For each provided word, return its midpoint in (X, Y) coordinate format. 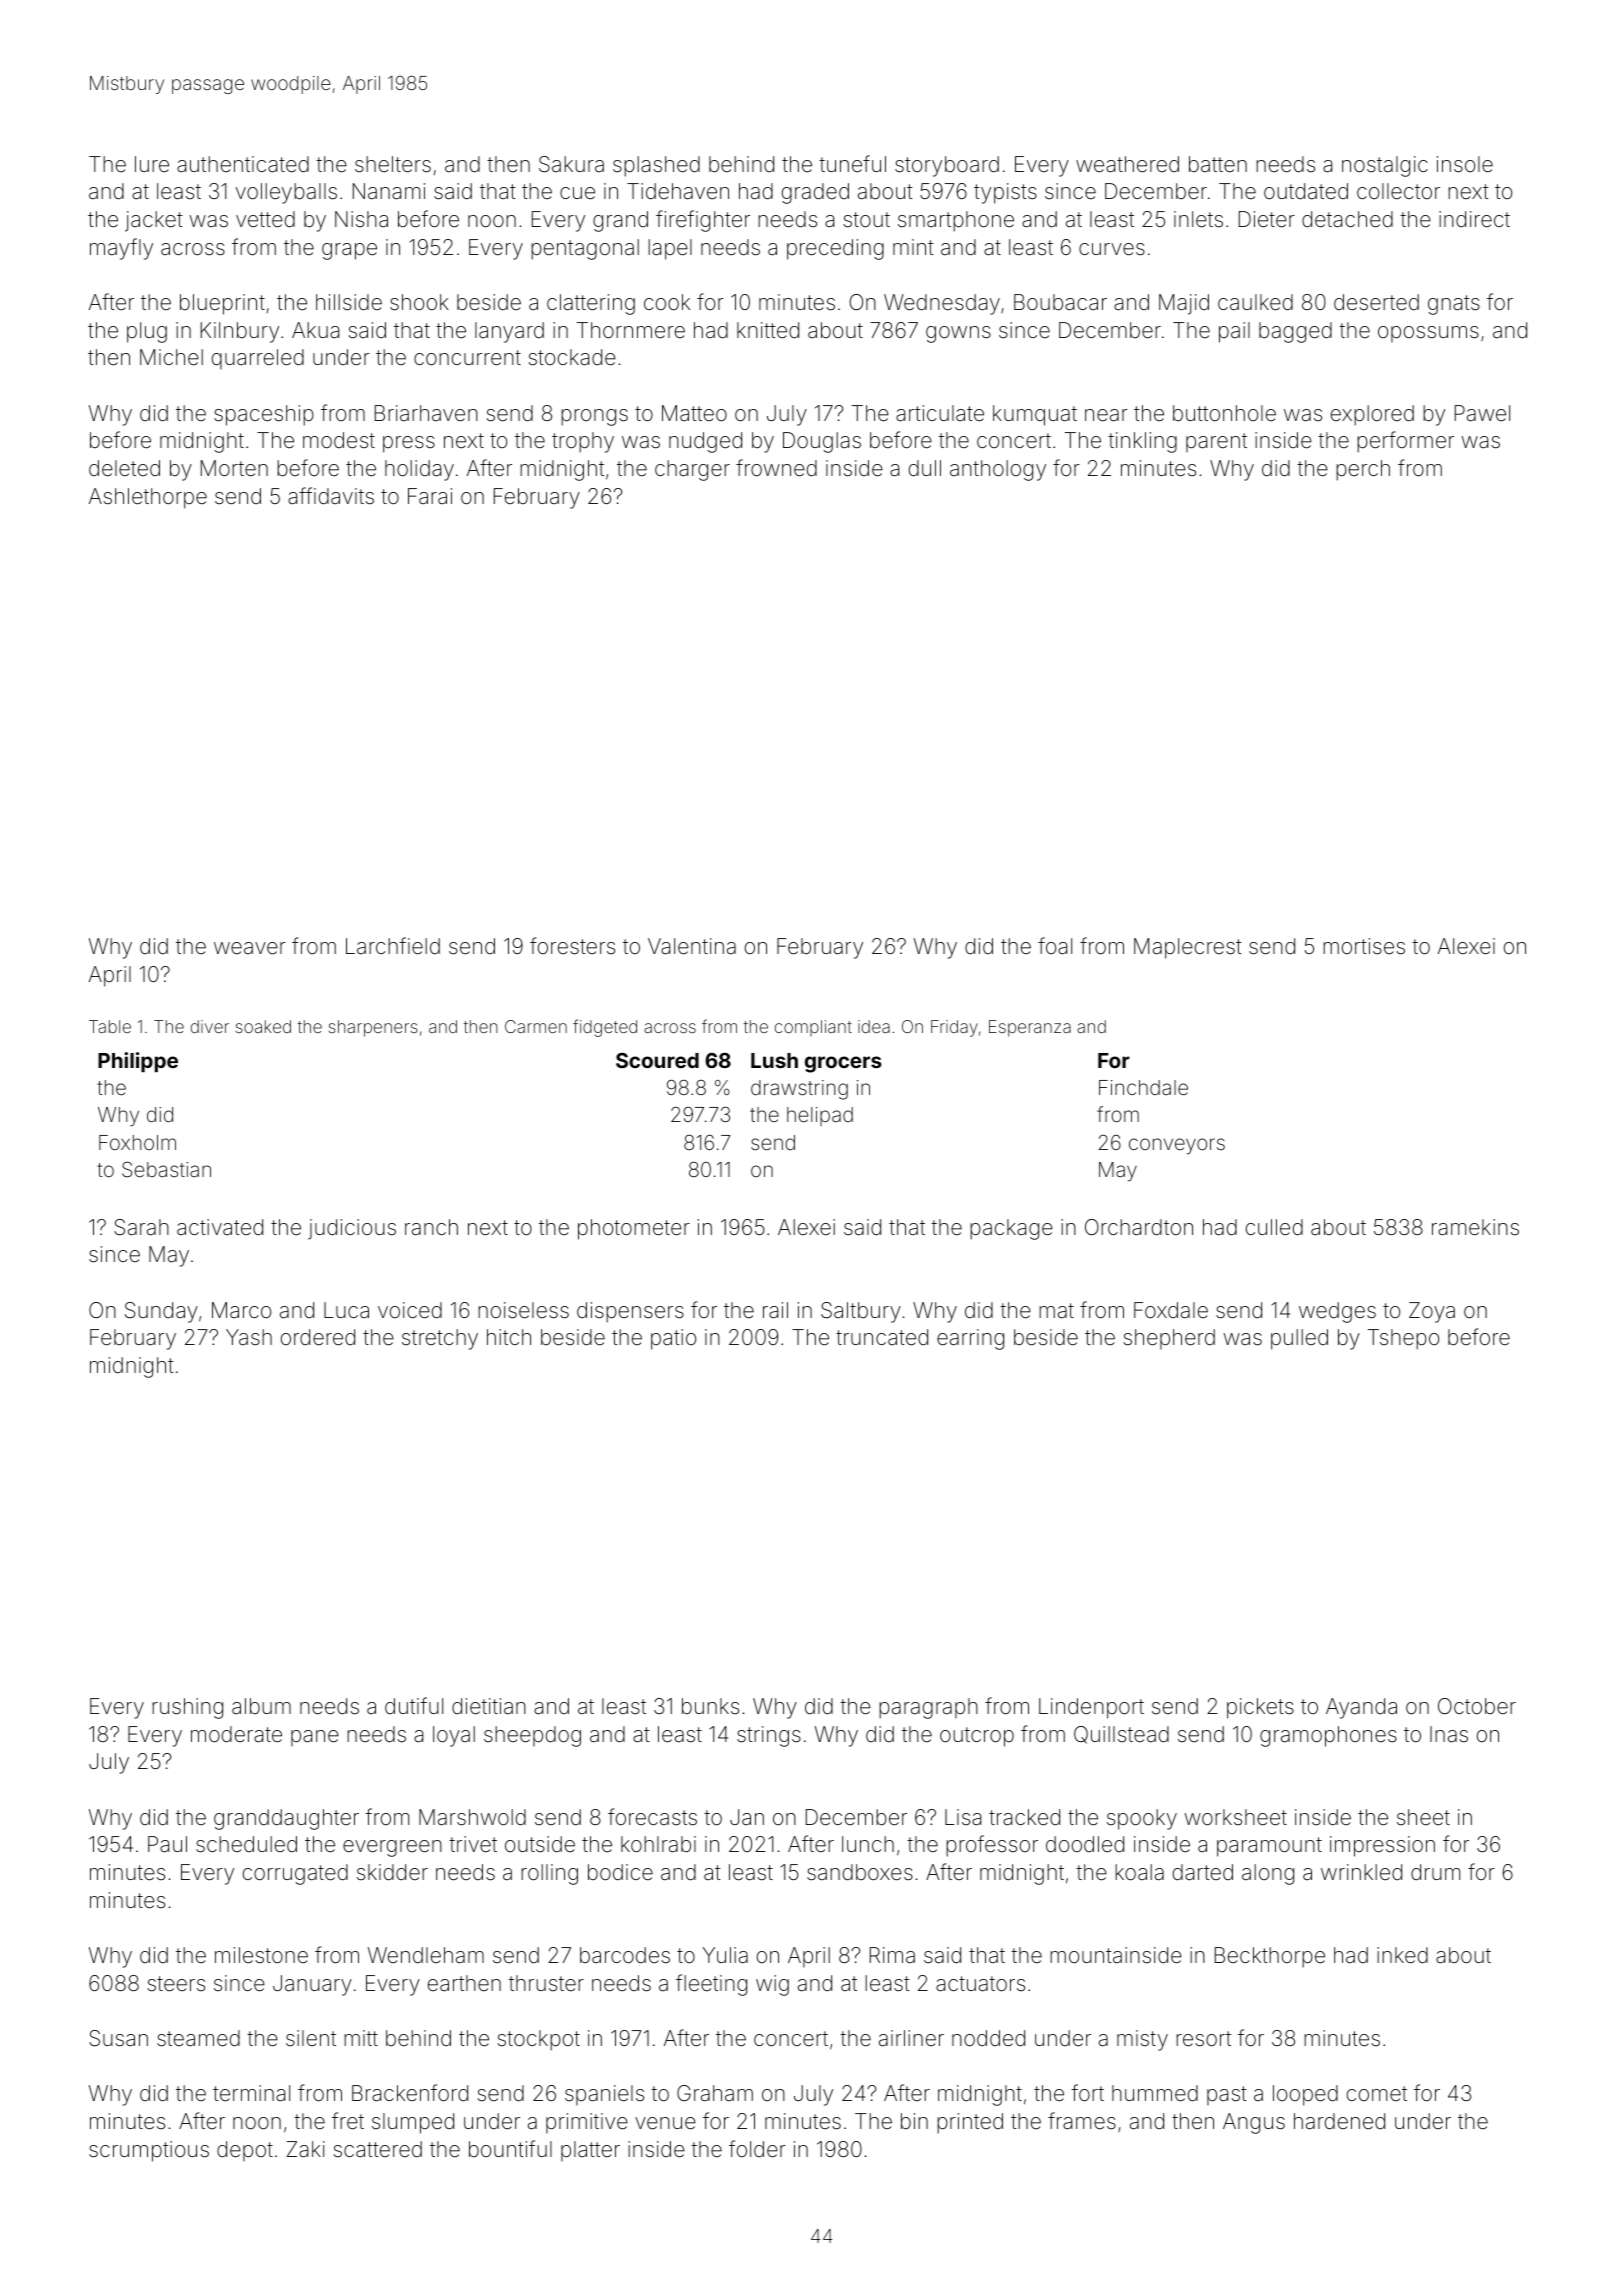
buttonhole (1224, 413)
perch (1363, 470)
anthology (998, 470)
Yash (249, 1337)
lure (152, 164)
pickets (1260, 1708)
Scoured (657, 1060)
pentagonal (585, 249)
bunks (710, 1706)
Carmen (536, 1026)
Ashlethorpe (148, 498)
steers (176, 1984)
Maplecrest (1188, 948)
